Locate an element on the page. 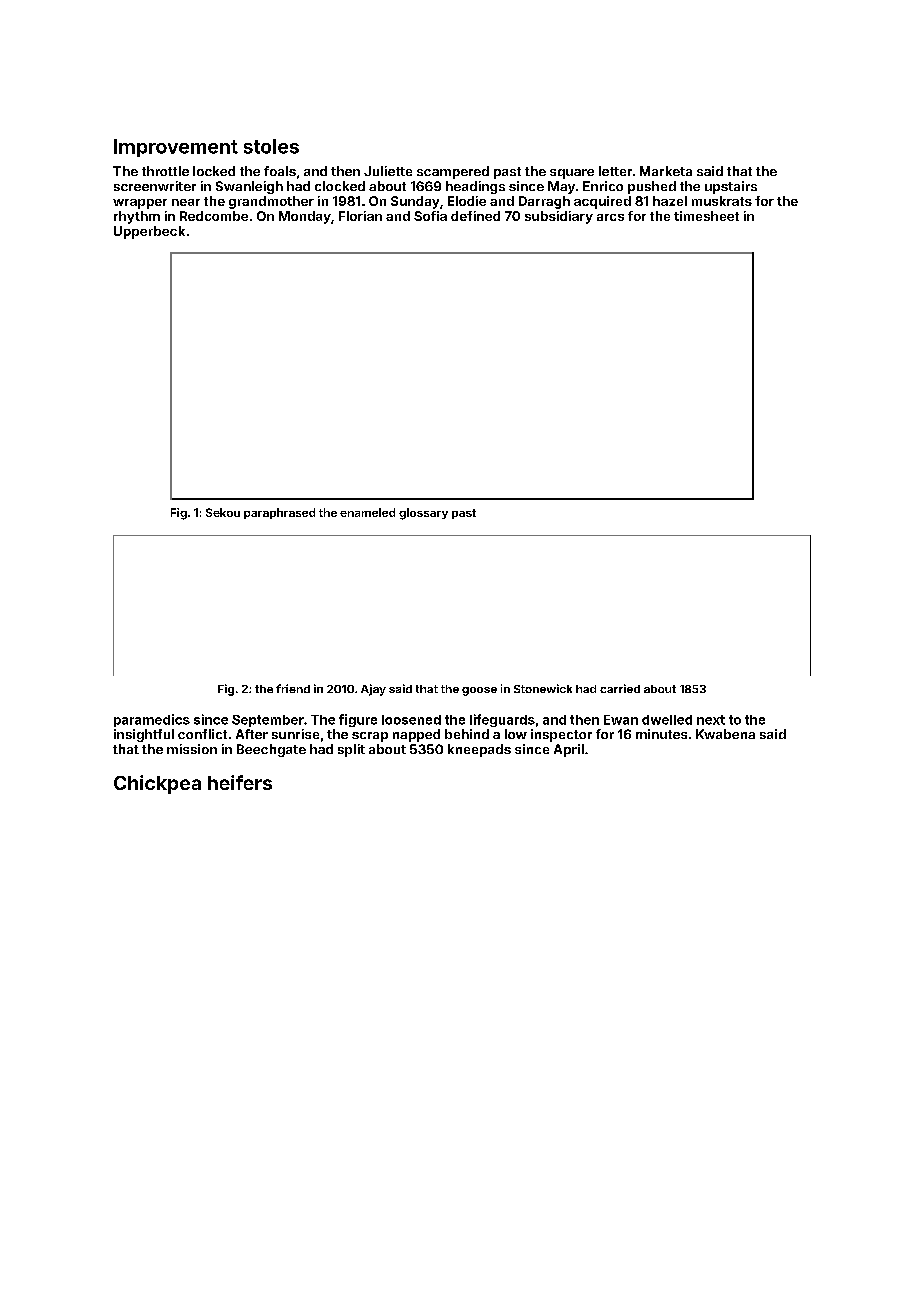 The image size is (924, 1314). timesheet is located at coordinates (706, 216).
